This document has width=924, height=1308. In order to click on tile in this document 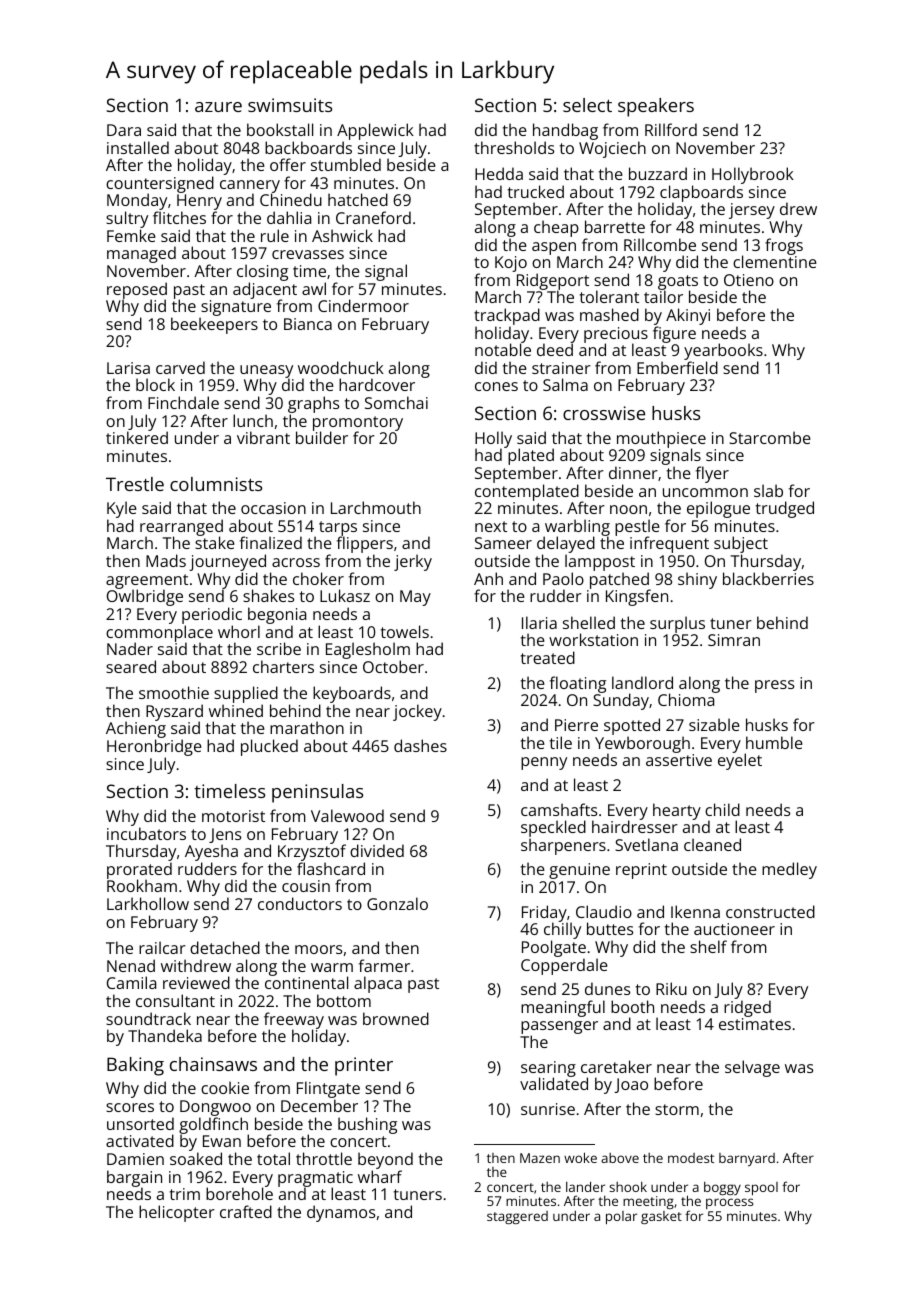, I will do `click(561, 742)`.
